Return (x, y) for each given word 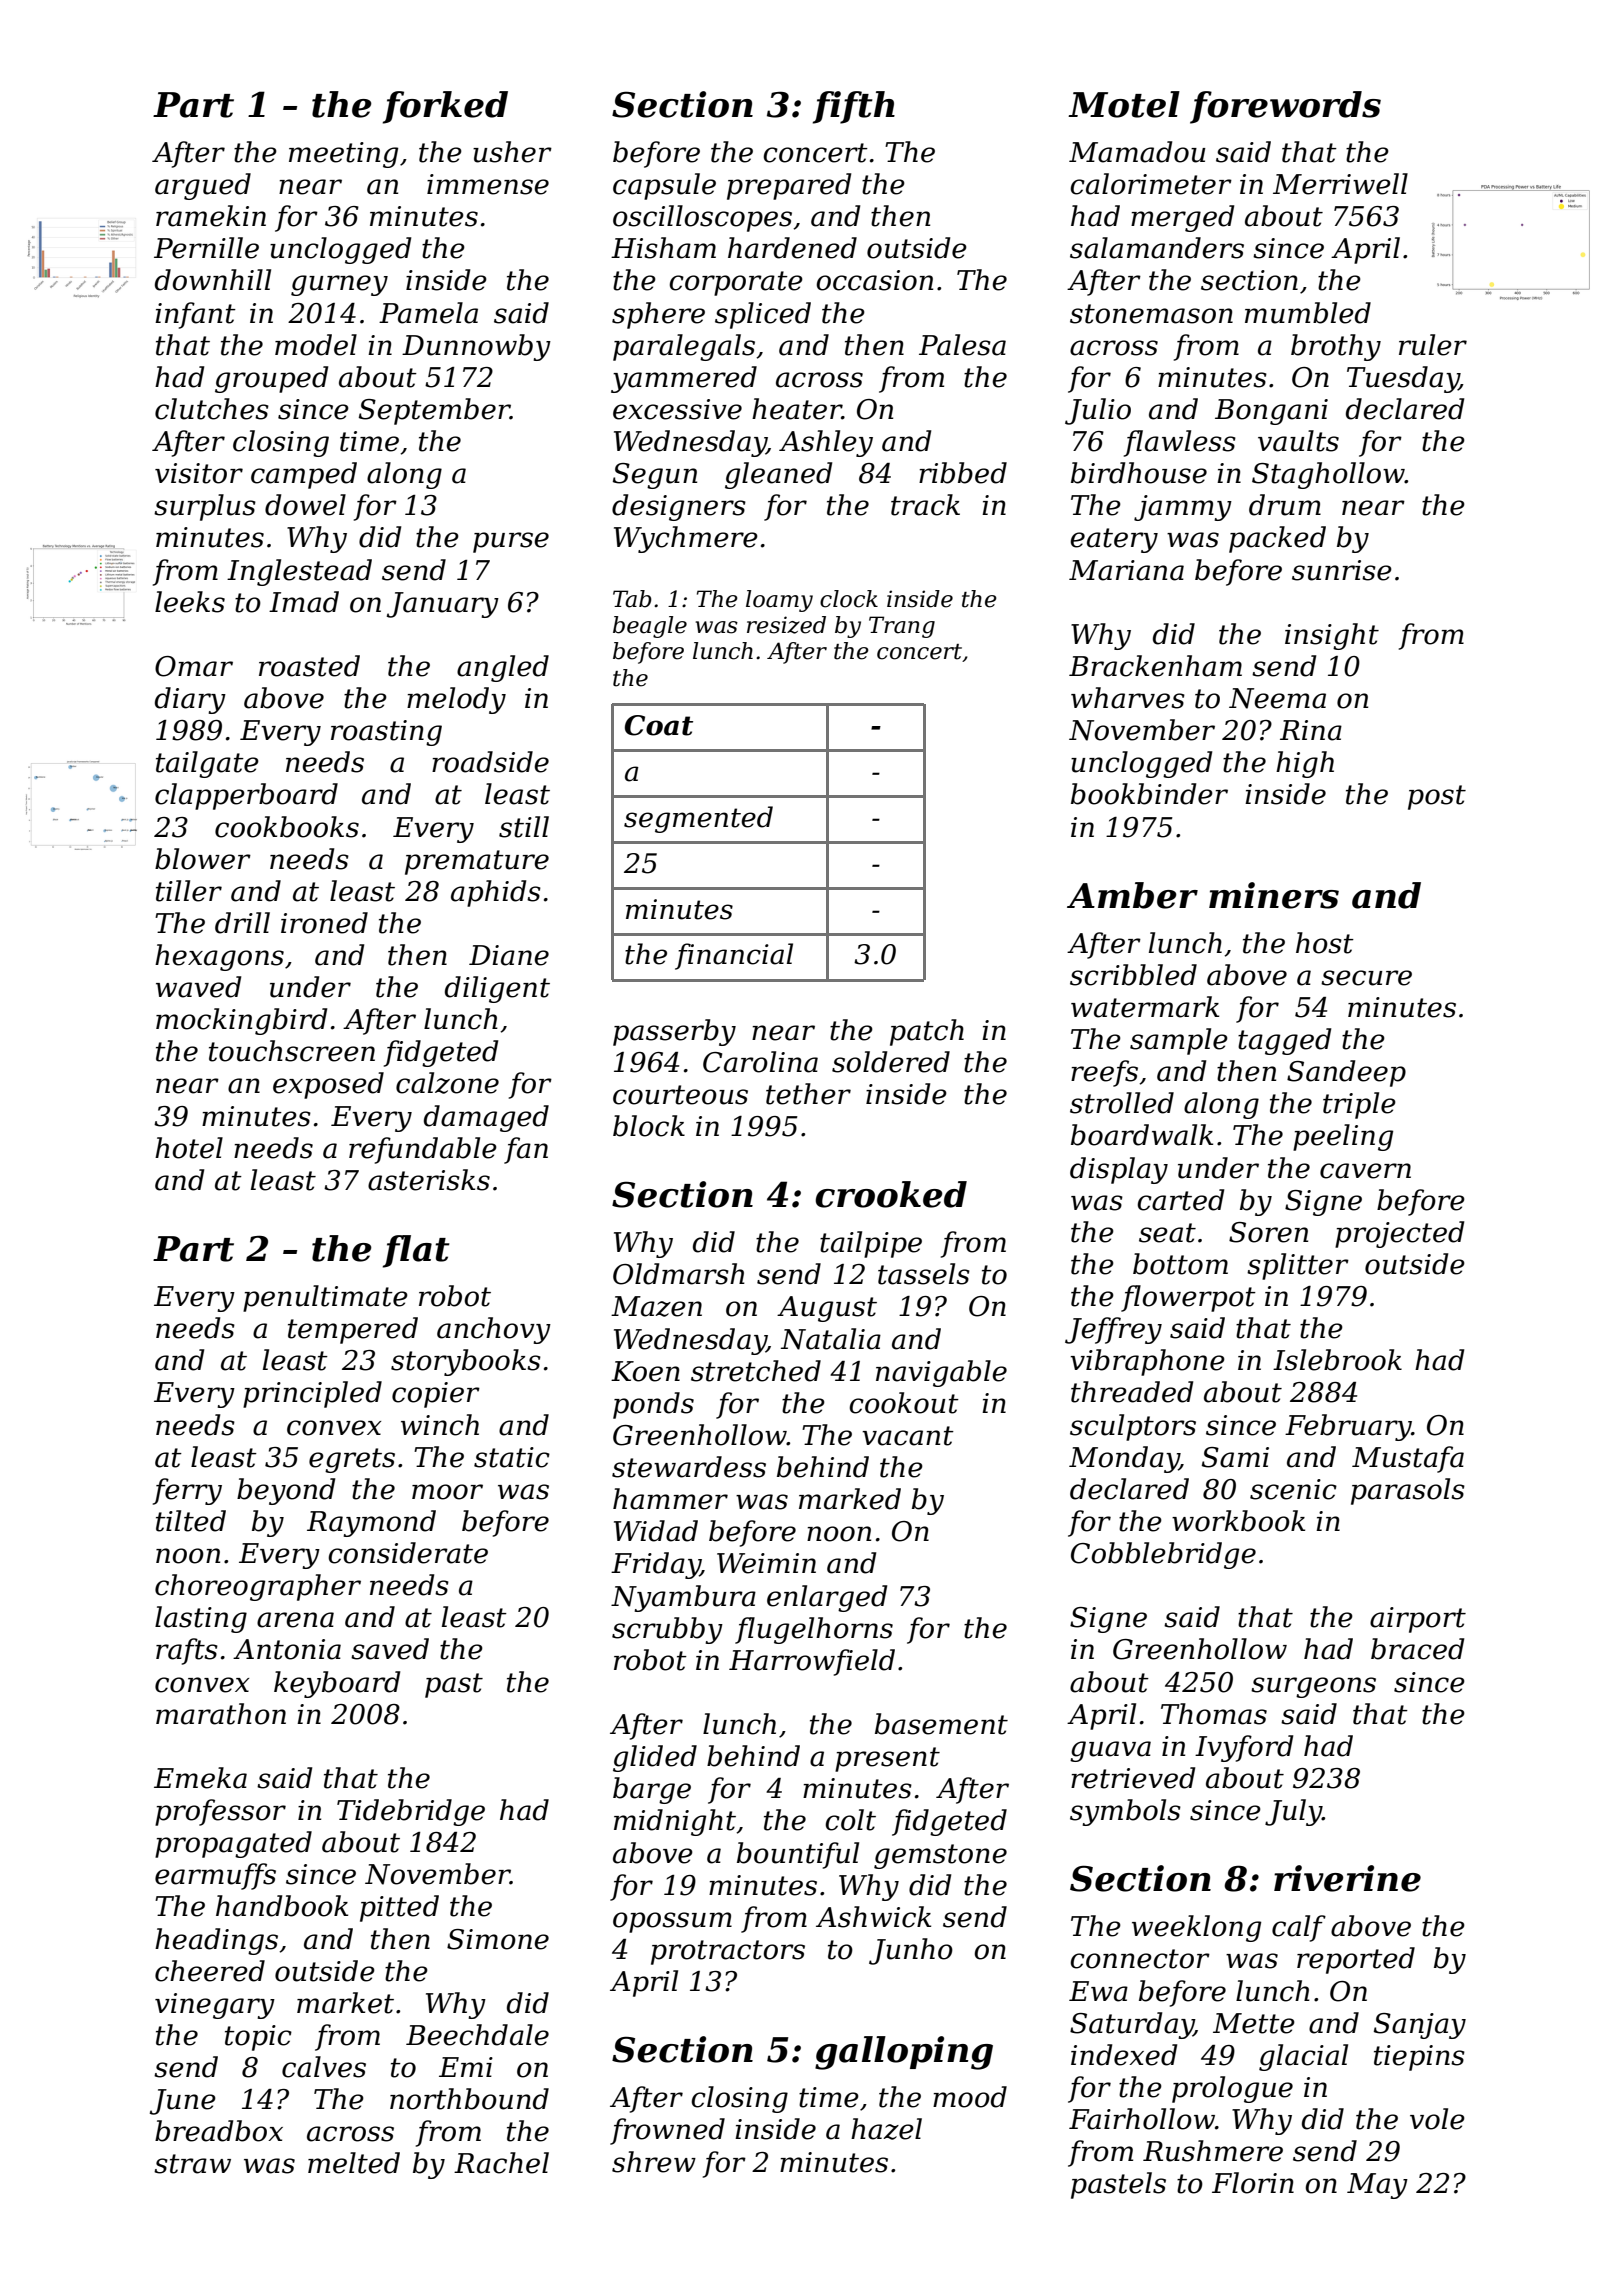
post (1437, 797)
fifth (854, 107)
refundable (423, 1150)
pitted (399, 1908)
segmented (698, 819)
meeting (343, 155)
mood (970, 2097)
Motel (1124, 104)
